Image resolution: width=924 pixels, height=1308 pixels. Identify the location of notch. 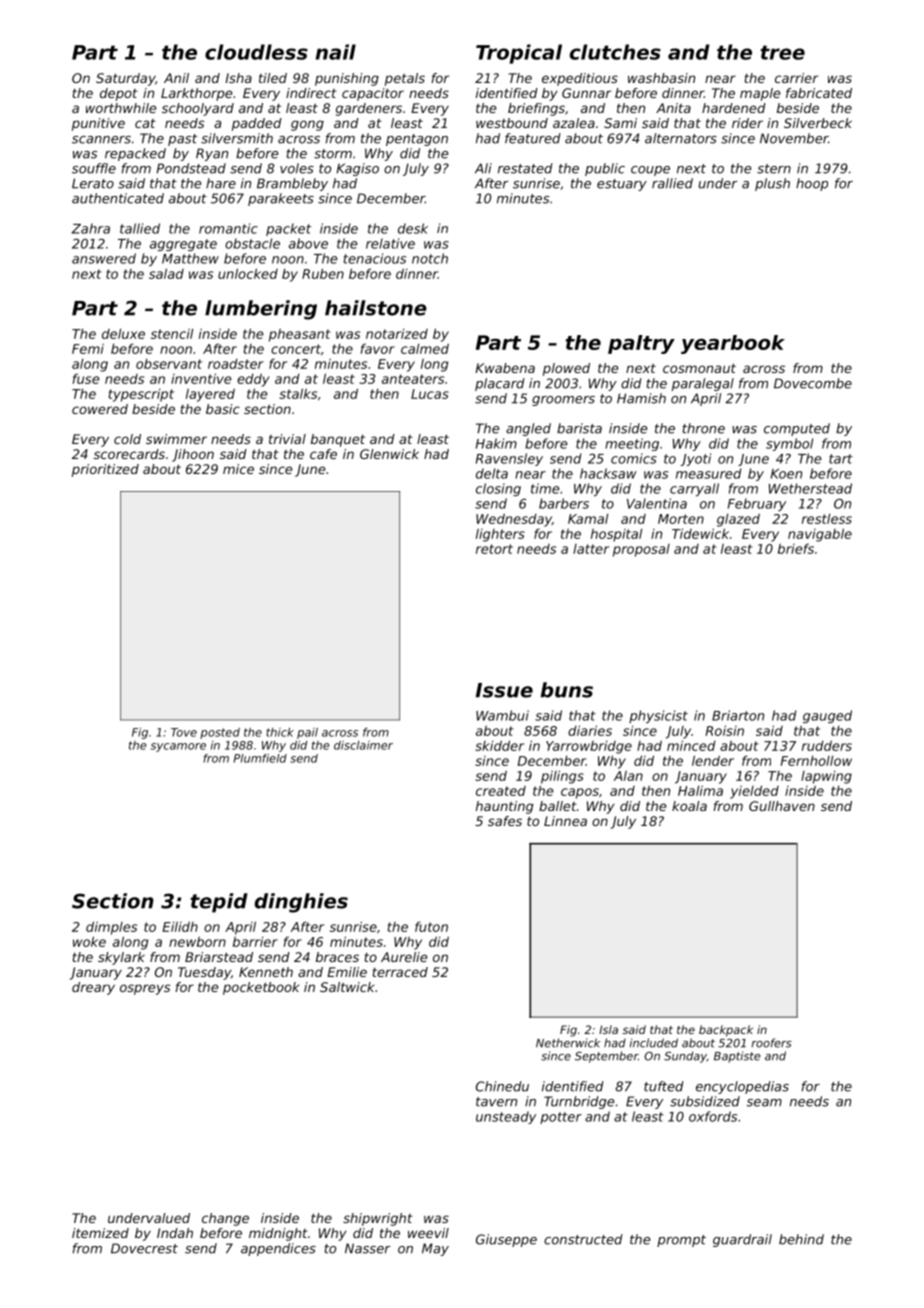
(430, 258).
